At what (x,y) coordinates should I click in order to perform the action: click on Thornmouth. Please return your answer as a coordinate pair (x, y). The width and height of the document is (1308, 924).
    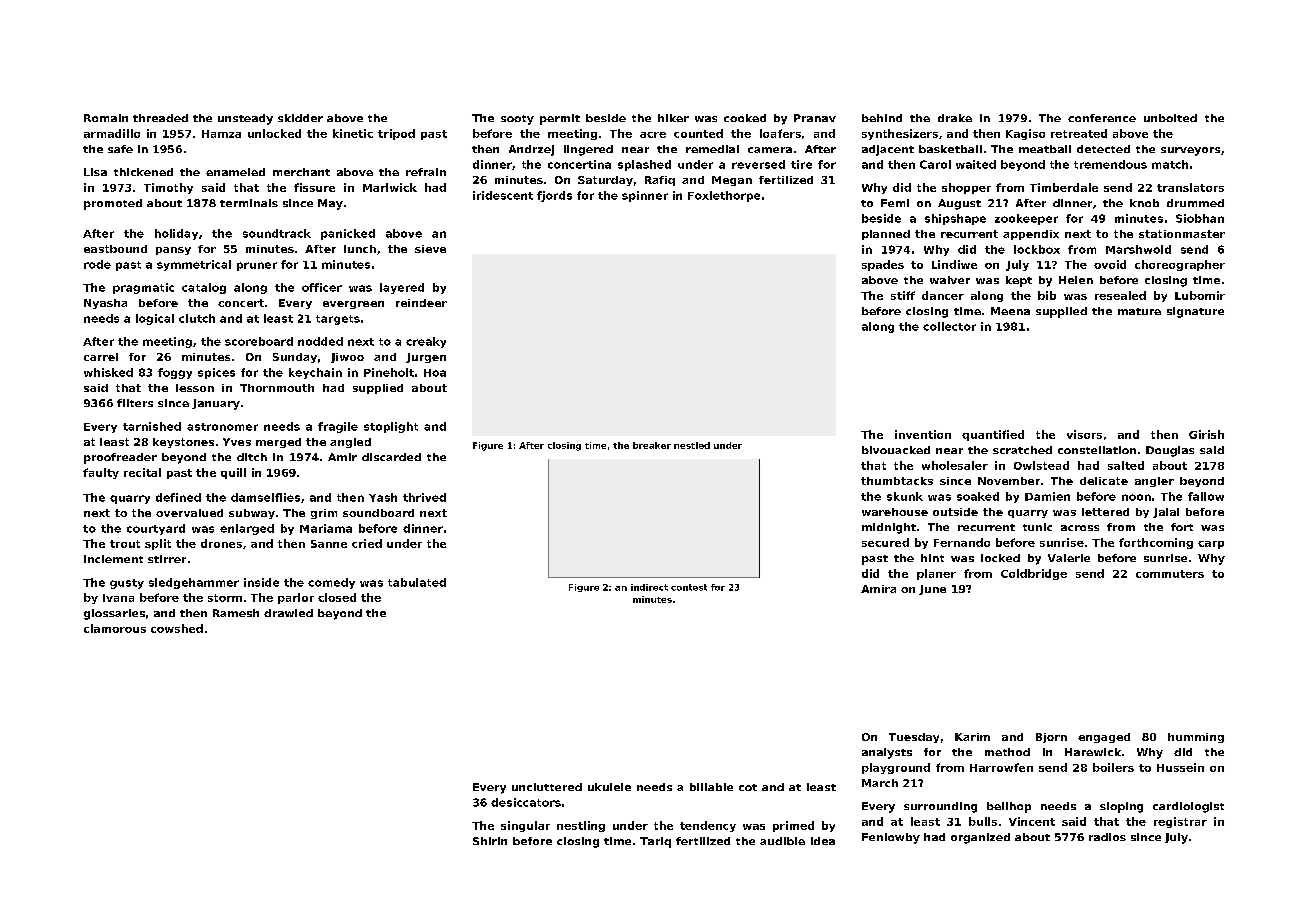
    Looking at the image, I should click on (277, 388).
